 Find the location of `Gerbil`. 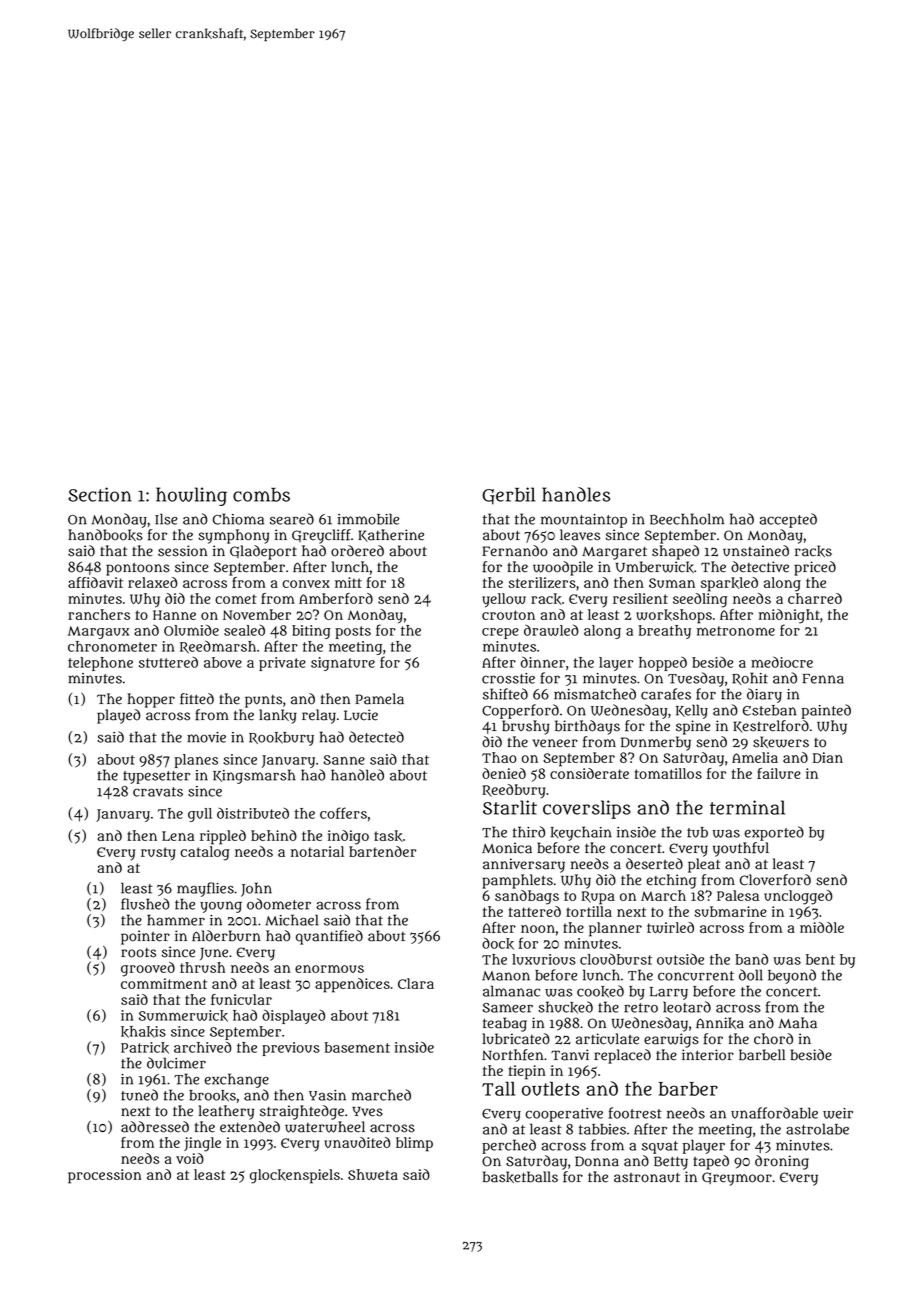

Gerbil is located at coordinates (508, 496).
